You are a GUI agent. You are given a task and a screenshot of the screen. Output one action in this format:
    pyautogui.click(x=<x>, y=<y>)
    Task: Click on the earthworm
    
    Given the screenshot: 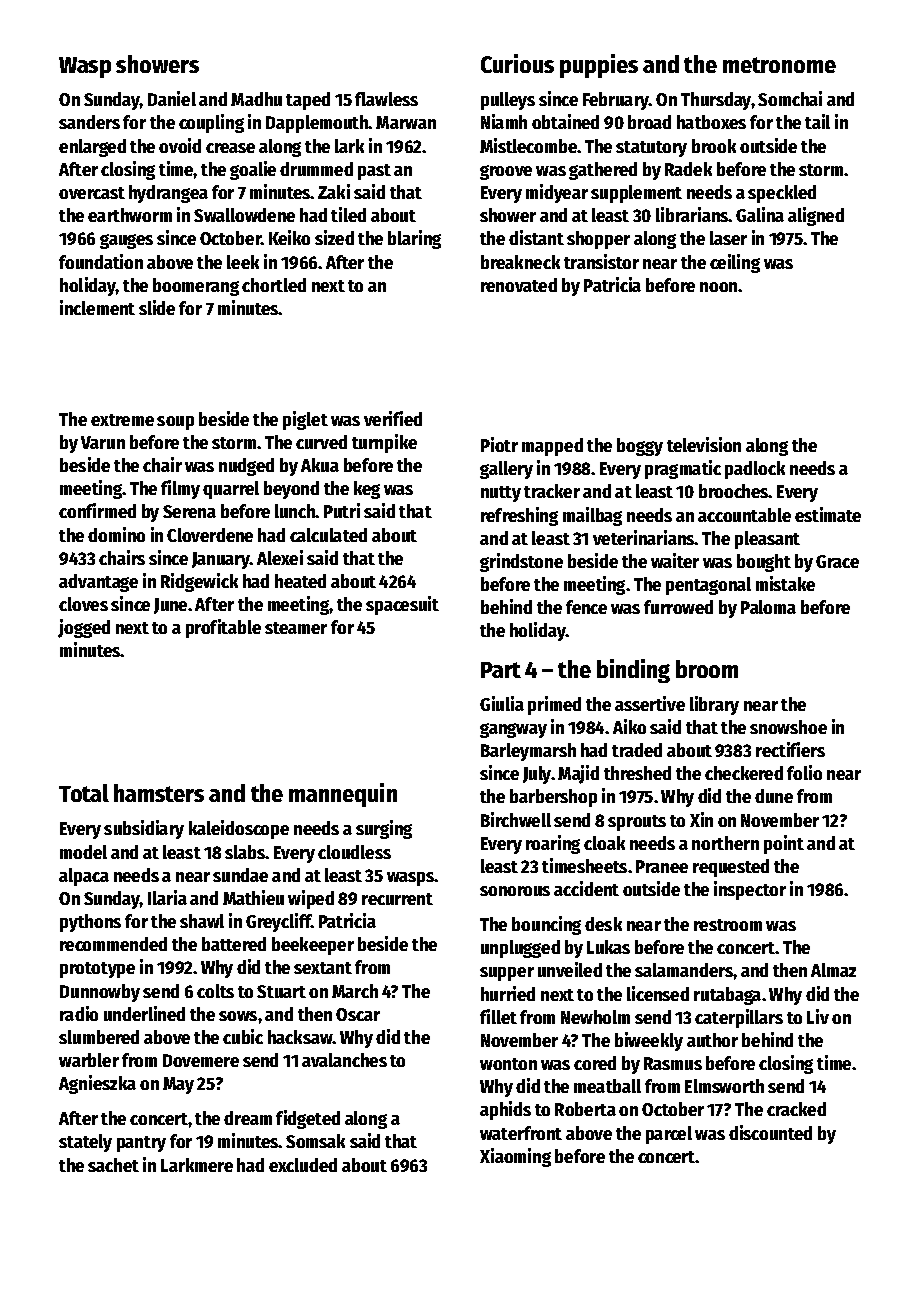 What is the action you would take?
    pyautogui.click(x=130, y=215)
